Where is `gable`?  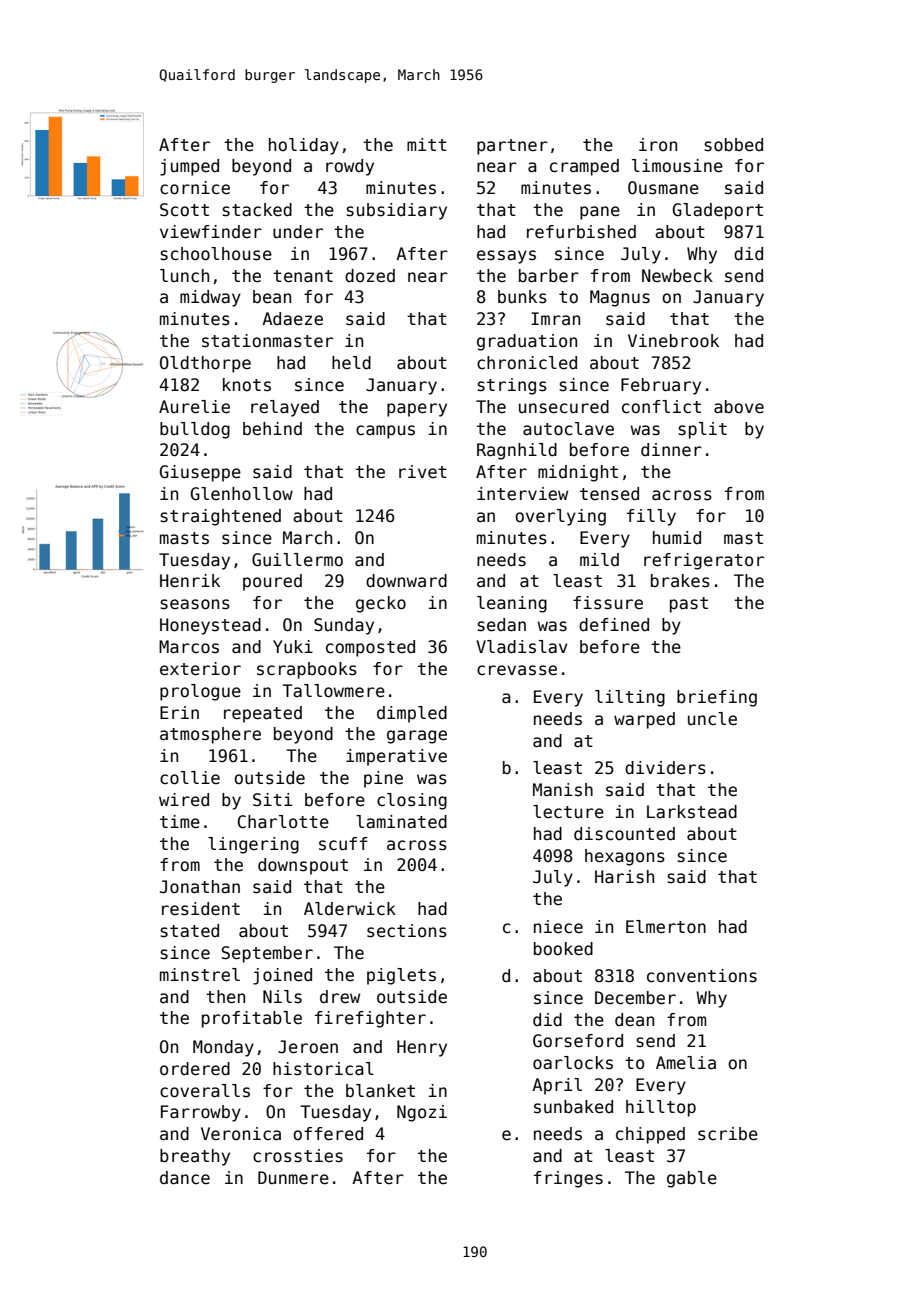 gable is located at coordinates (692, 1179).
